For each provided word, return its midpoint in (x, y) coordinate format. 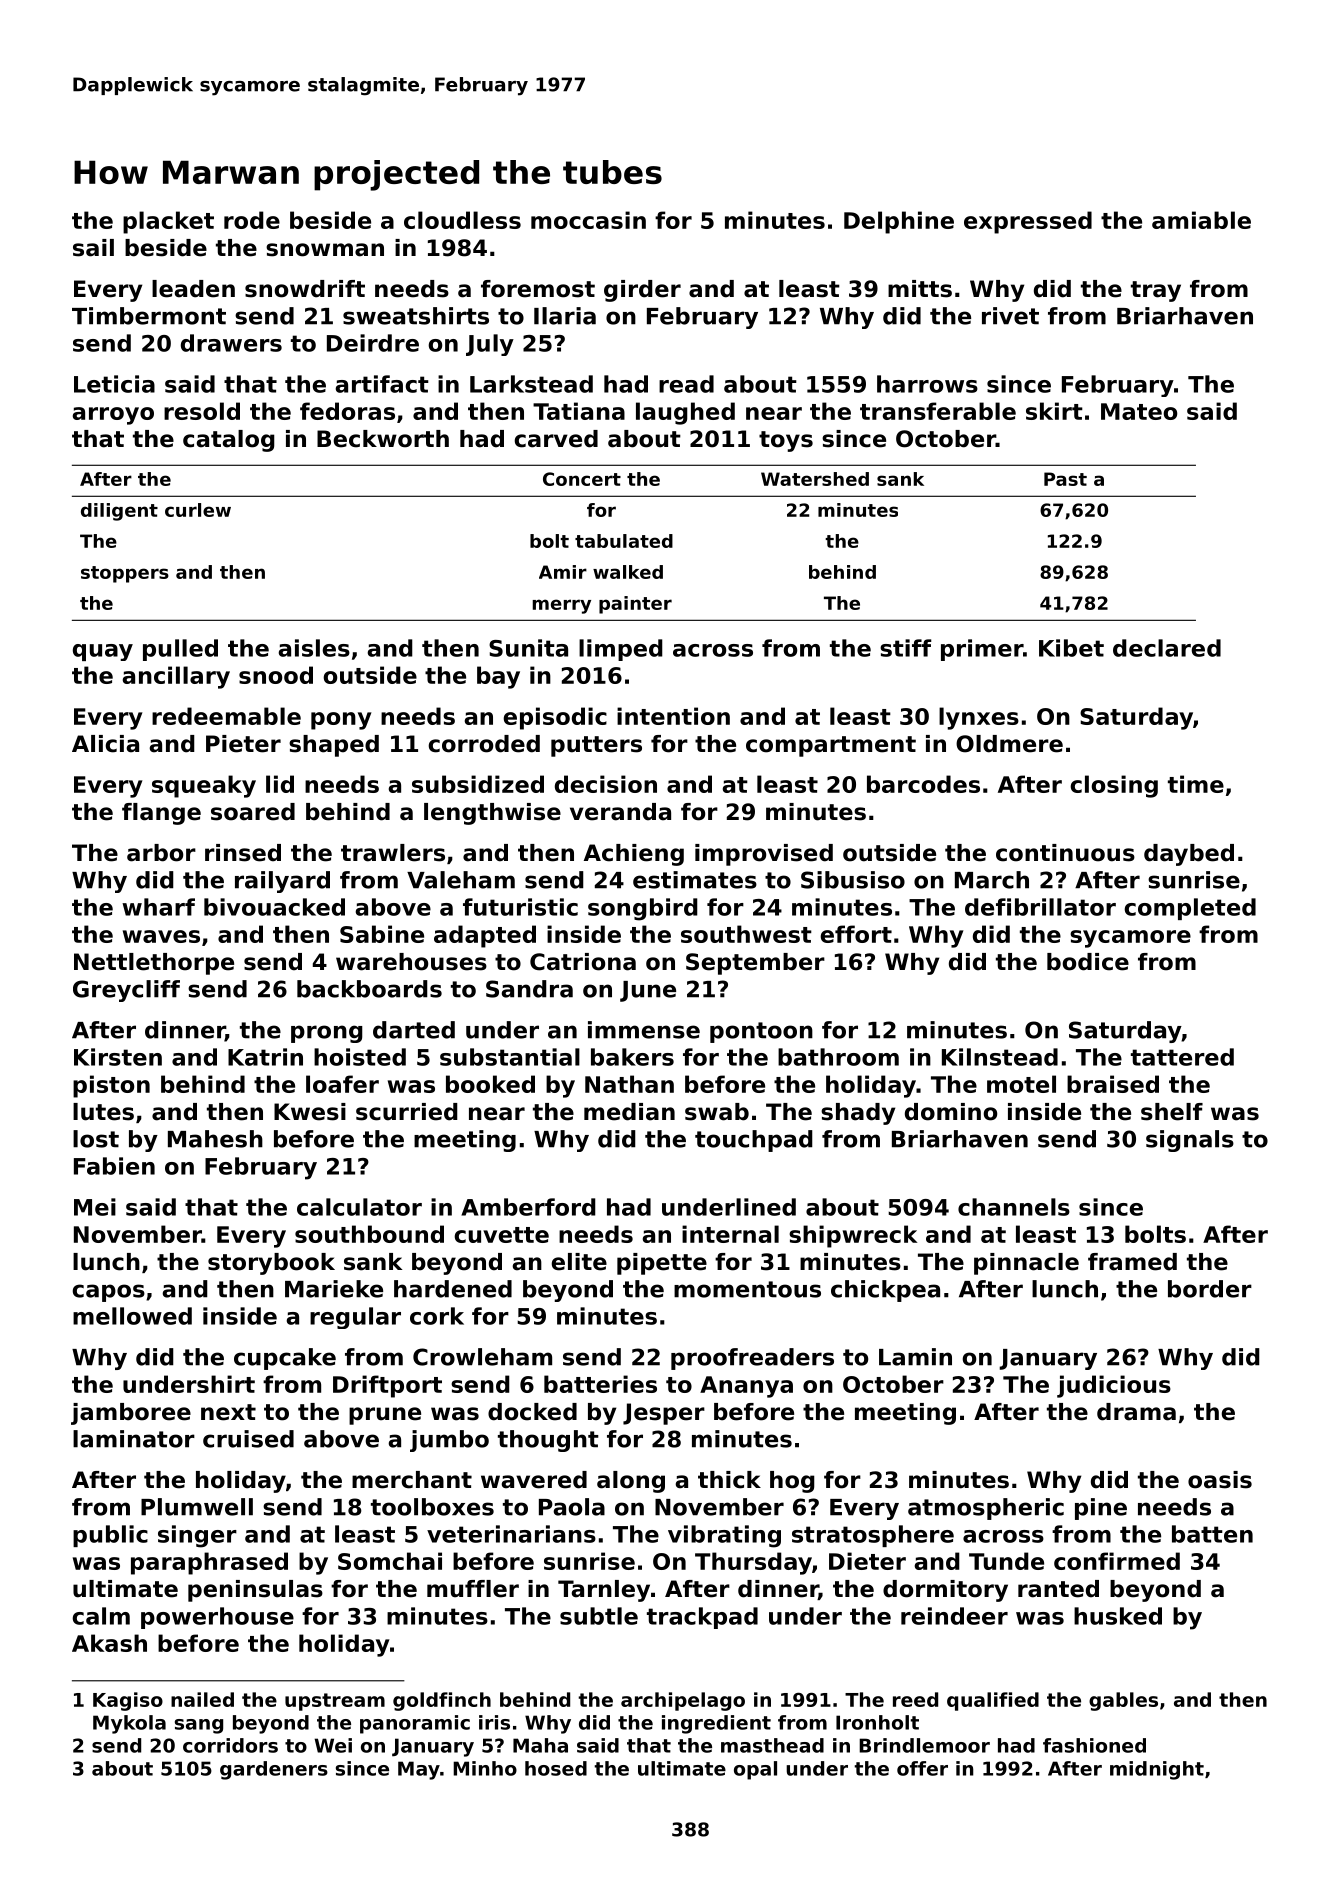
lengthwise (492, 814)
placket (168, 222)
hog (792, 1482)
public (110, 1536)
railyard (282, 882)
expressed (1028, 222)
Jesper (664, 1414)
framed (1132, 1262)
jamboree (131, 1414)
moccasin (588, 220)
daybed (1189, 855)
